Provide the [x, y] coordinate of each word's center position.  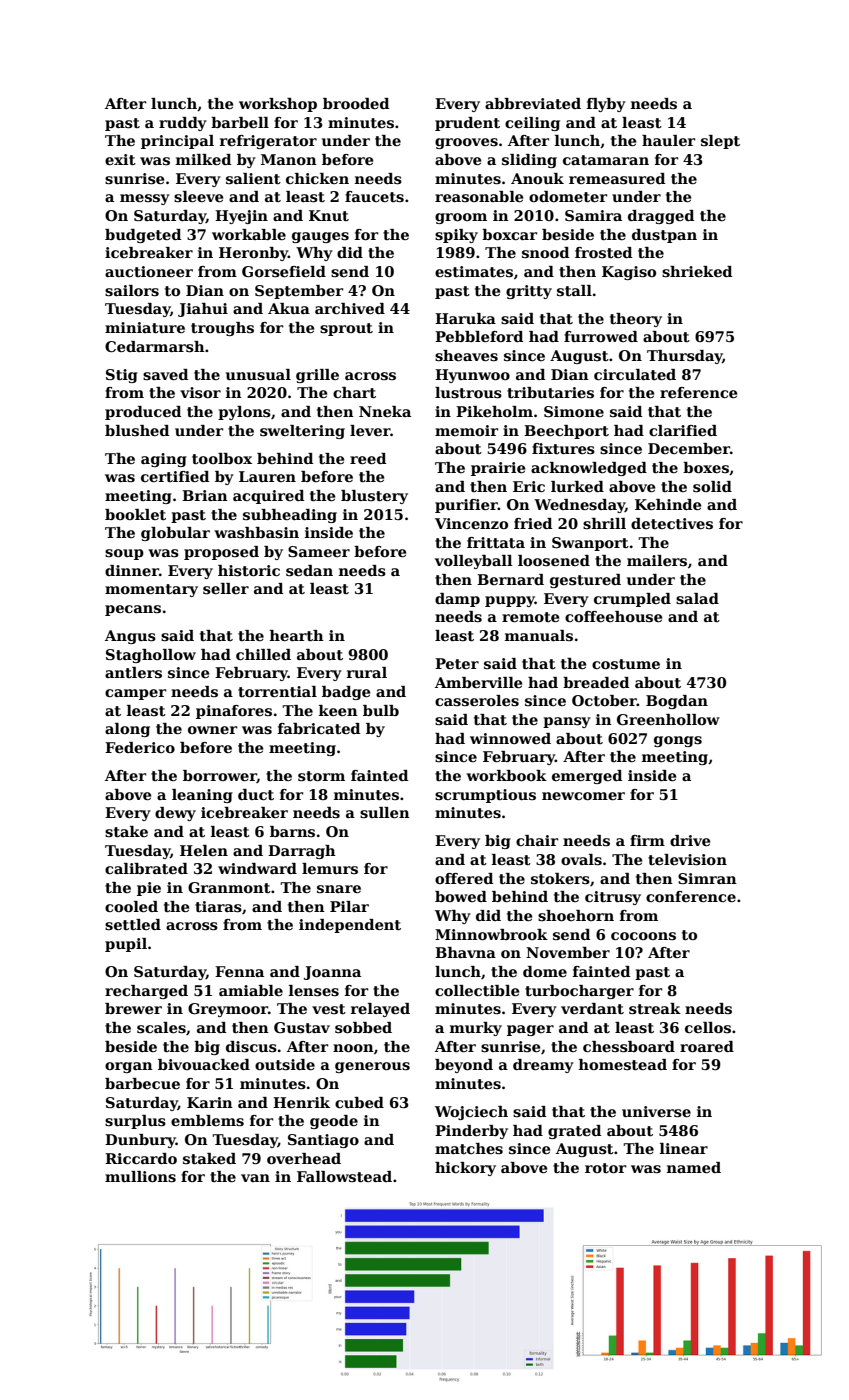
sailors [132, 290]
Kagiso [629, 273]
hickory [465, 1169]
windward [257, 868]
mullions [140, 1176]
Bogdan [677, 702]
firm [647, 840]
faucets [374, 196]
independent [350, 926]
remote [531, 617]
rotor [606, 1168]
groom [461, 218]
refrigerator [268, 142]
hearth [297, 635]
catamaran [606, 160]
